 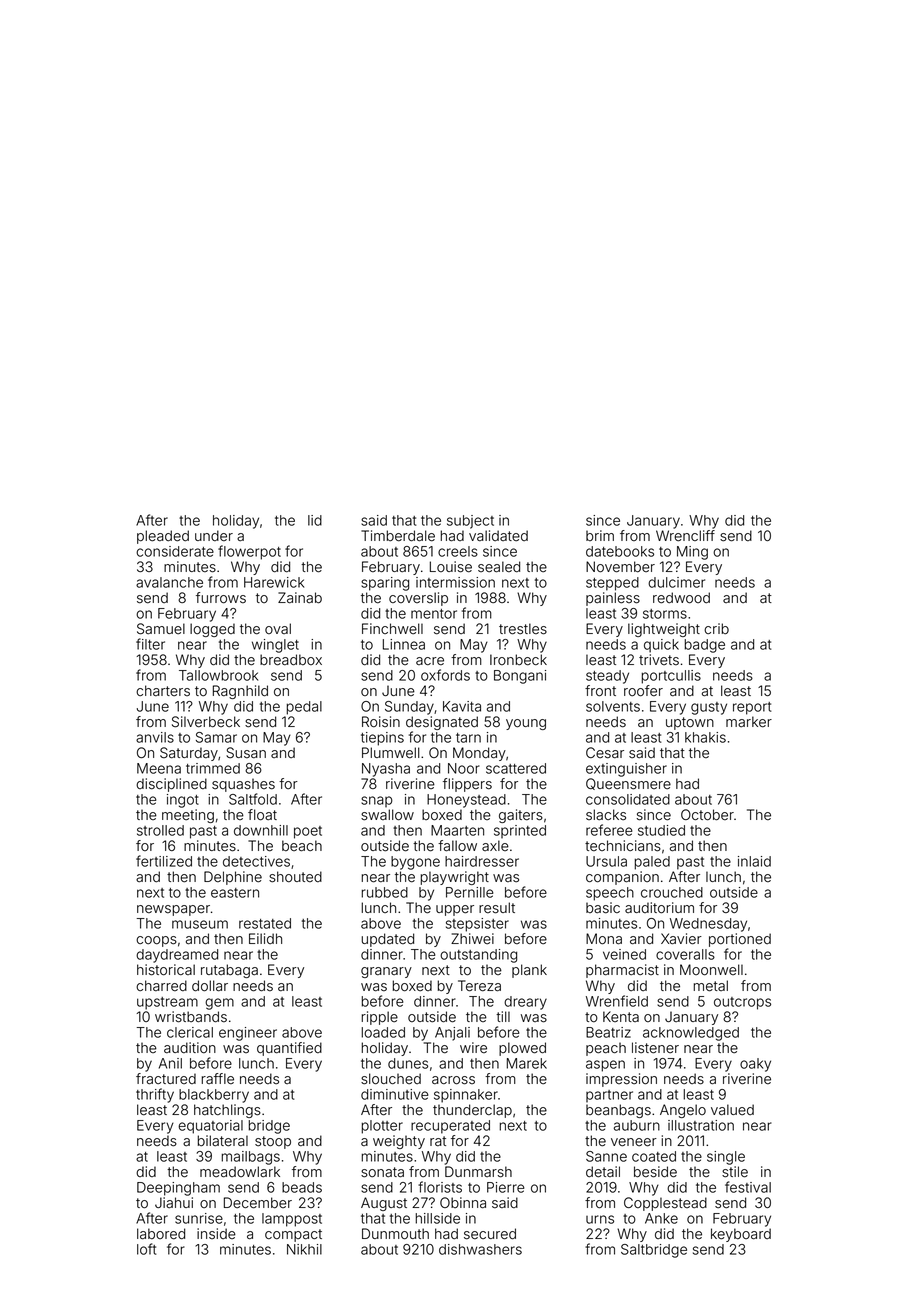 I want to click on Ming, so click(x=692, y=553).
